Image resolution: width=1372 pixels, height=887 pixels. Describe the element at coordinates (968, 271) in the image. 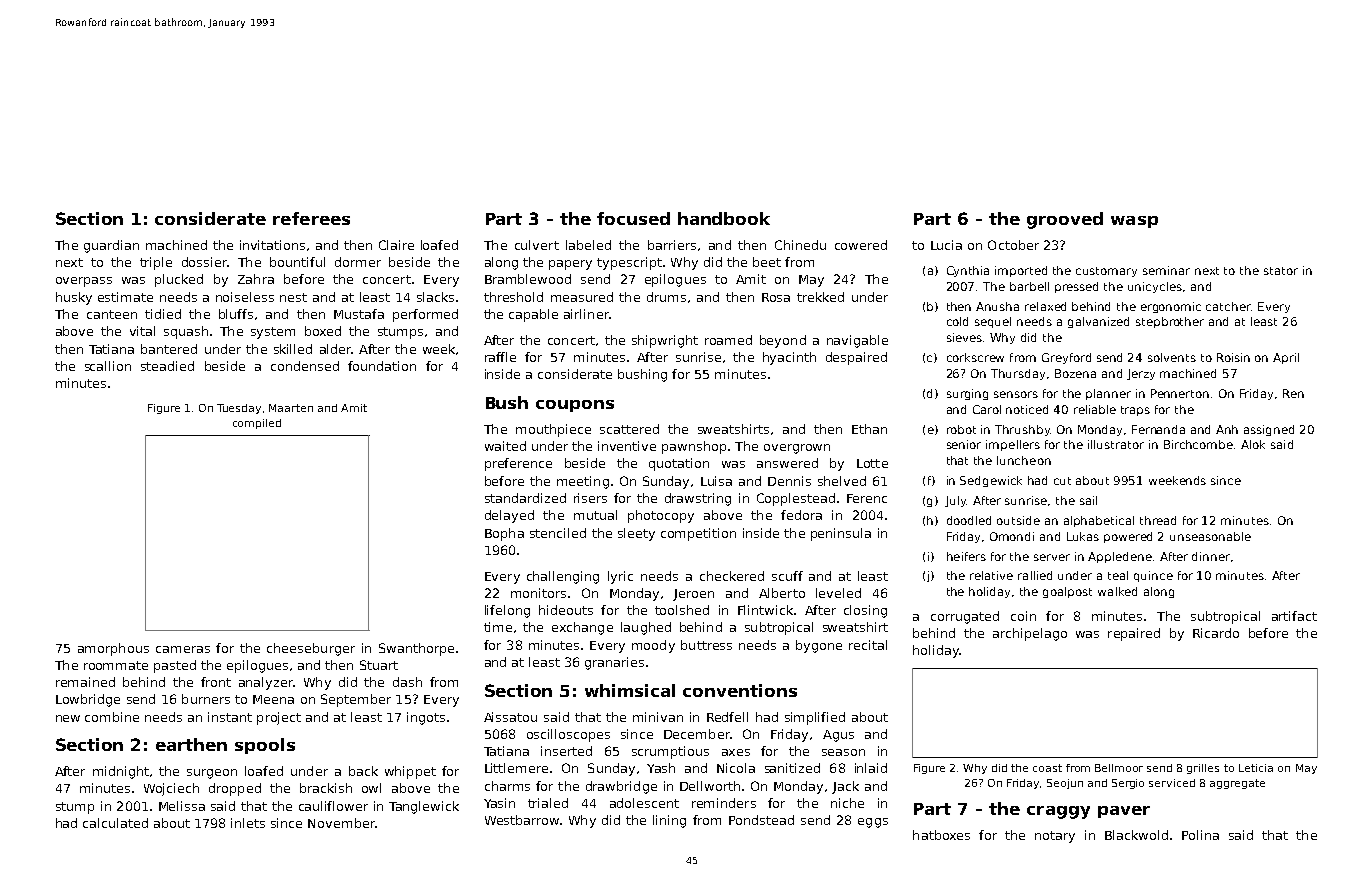

I see `Cynthia` at that location.
